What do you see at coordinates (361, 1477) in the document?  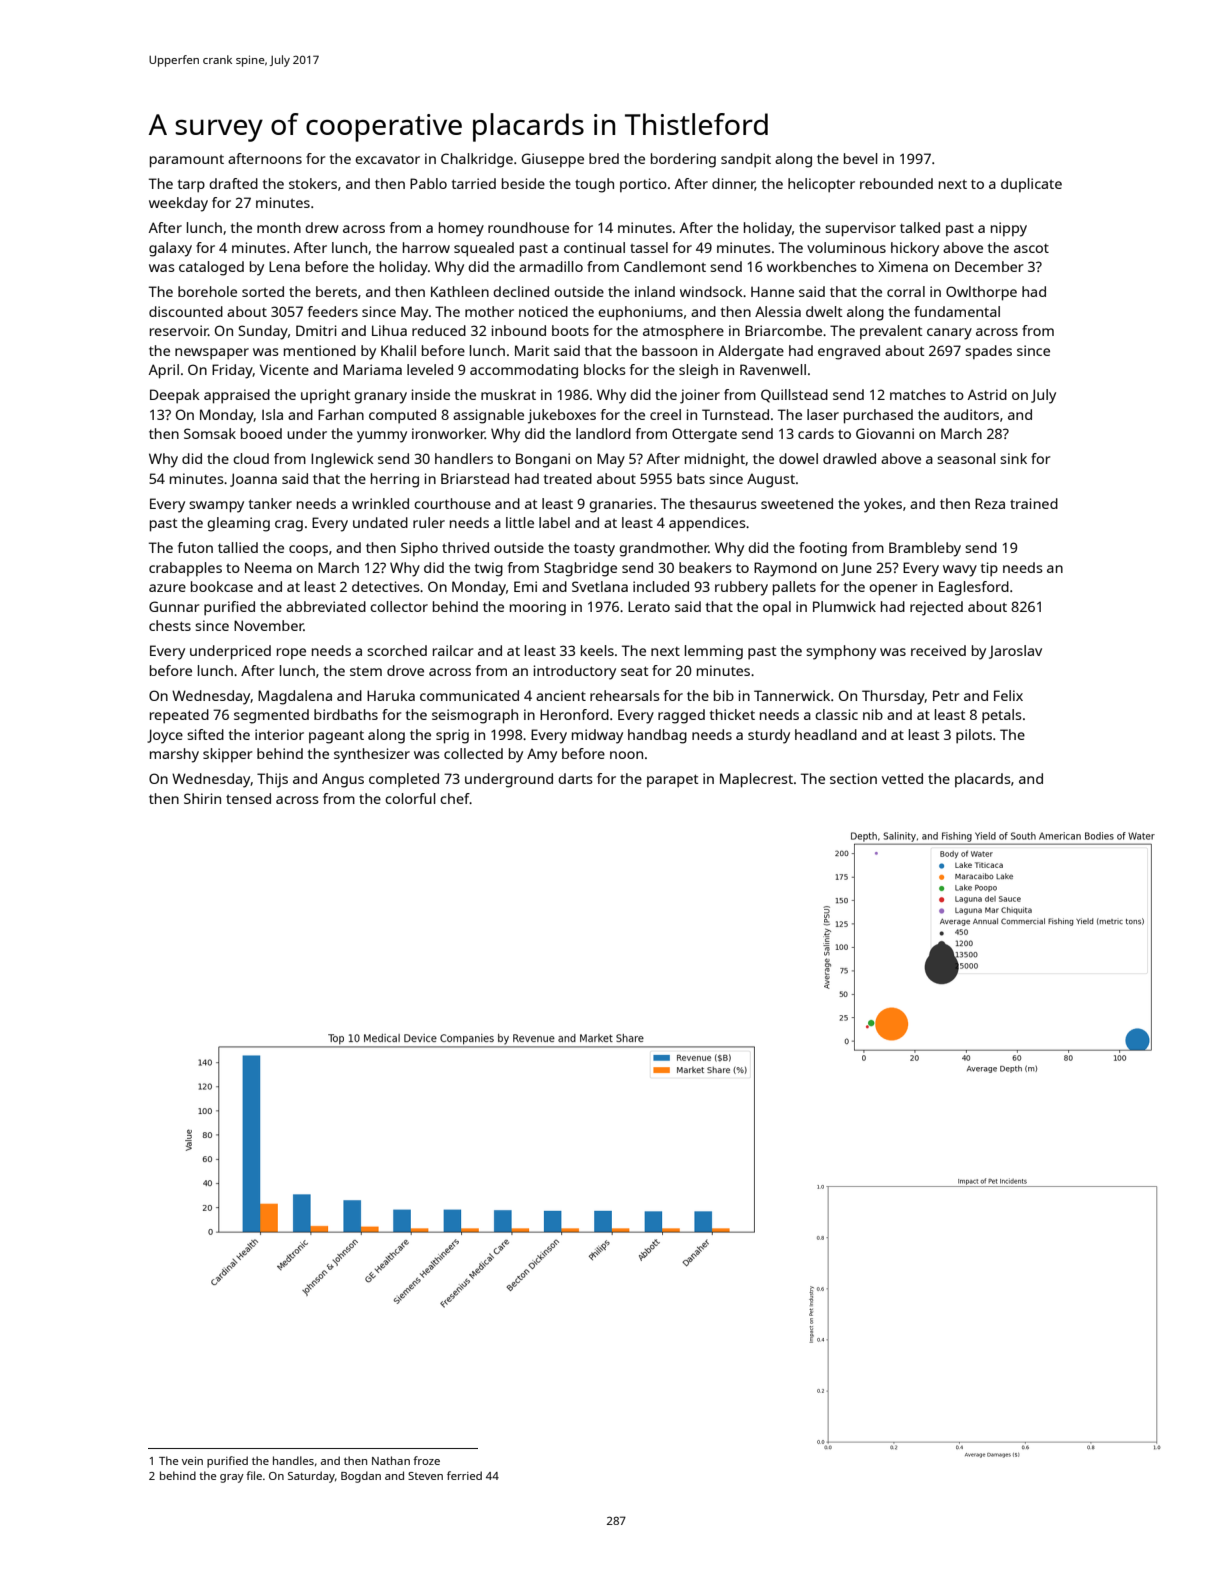 I see `Bogdan` at bounding box center [361, 1477].
